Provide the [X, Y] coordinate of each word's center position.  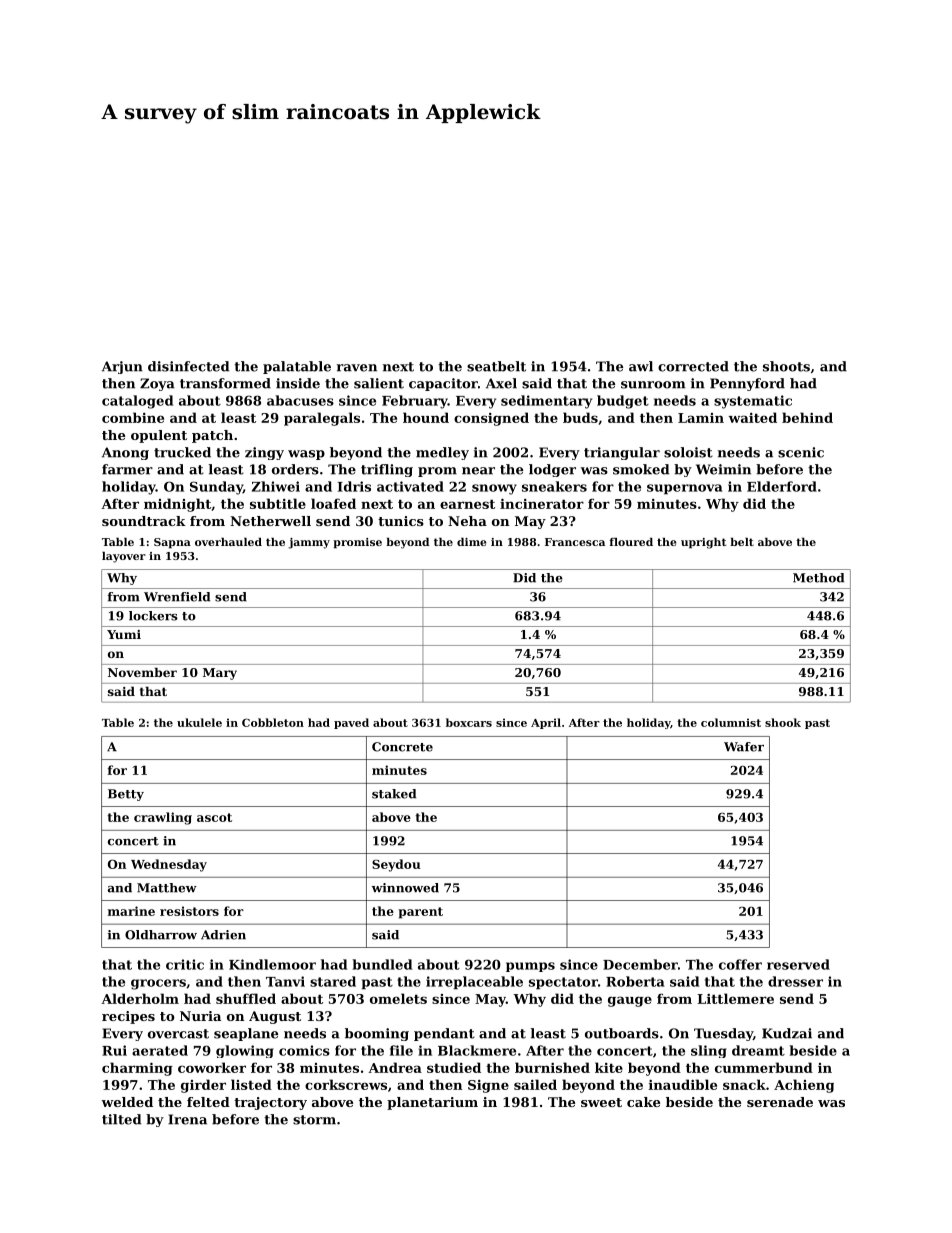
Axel [501, 383]
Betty [126, 795]
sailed [535, 1084]
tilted [121, 1119]
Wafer [744, 747]
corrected [693, 366]
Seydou [396, 865]
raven [357, 368]
